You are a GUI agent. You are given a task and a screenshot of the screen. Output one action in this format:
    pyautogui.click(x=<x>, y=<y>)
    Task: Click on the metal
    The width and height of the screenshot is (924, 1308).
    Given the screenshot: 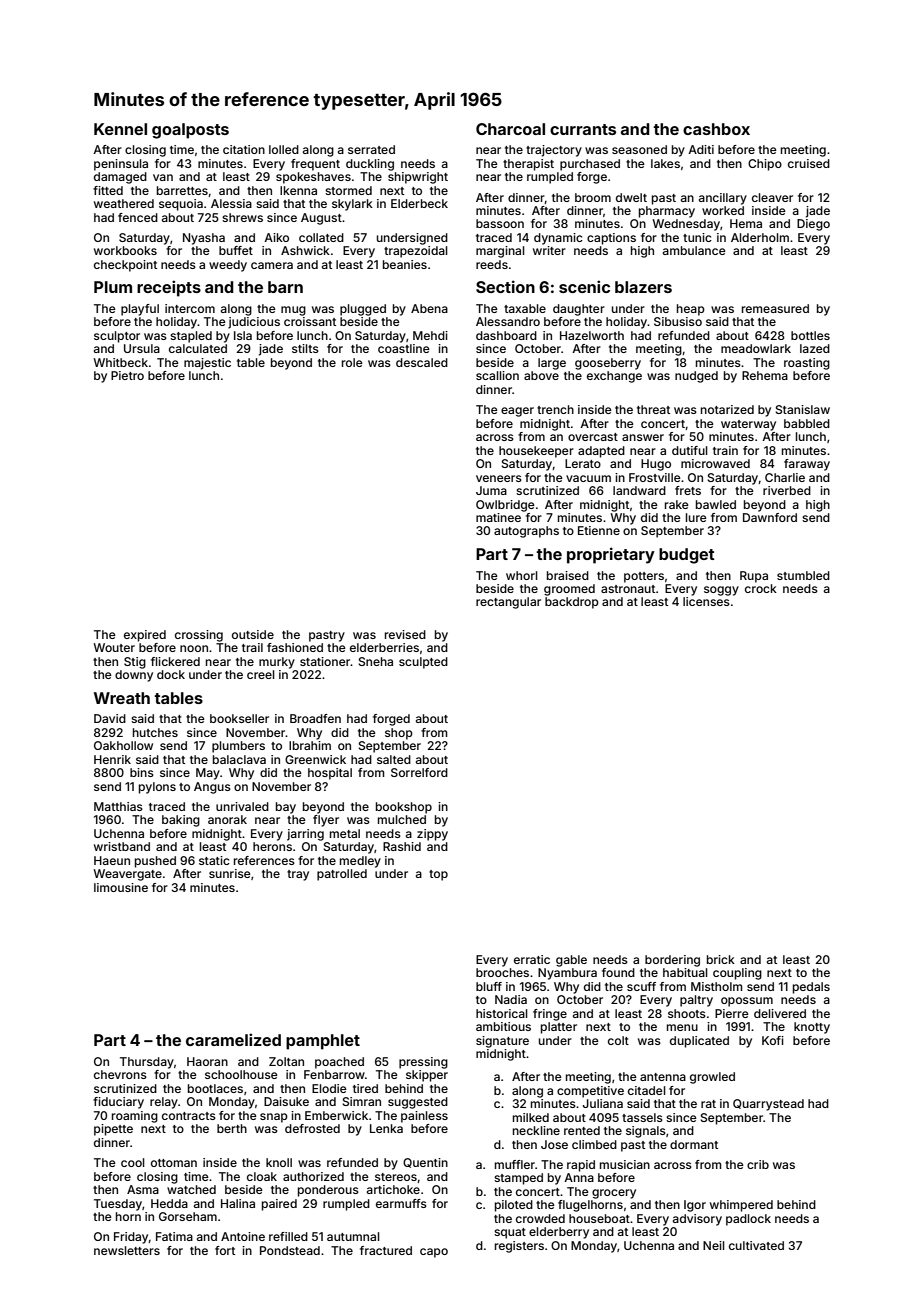 What is the action you would take?
    pyautogui.click(x=345, y=833)
